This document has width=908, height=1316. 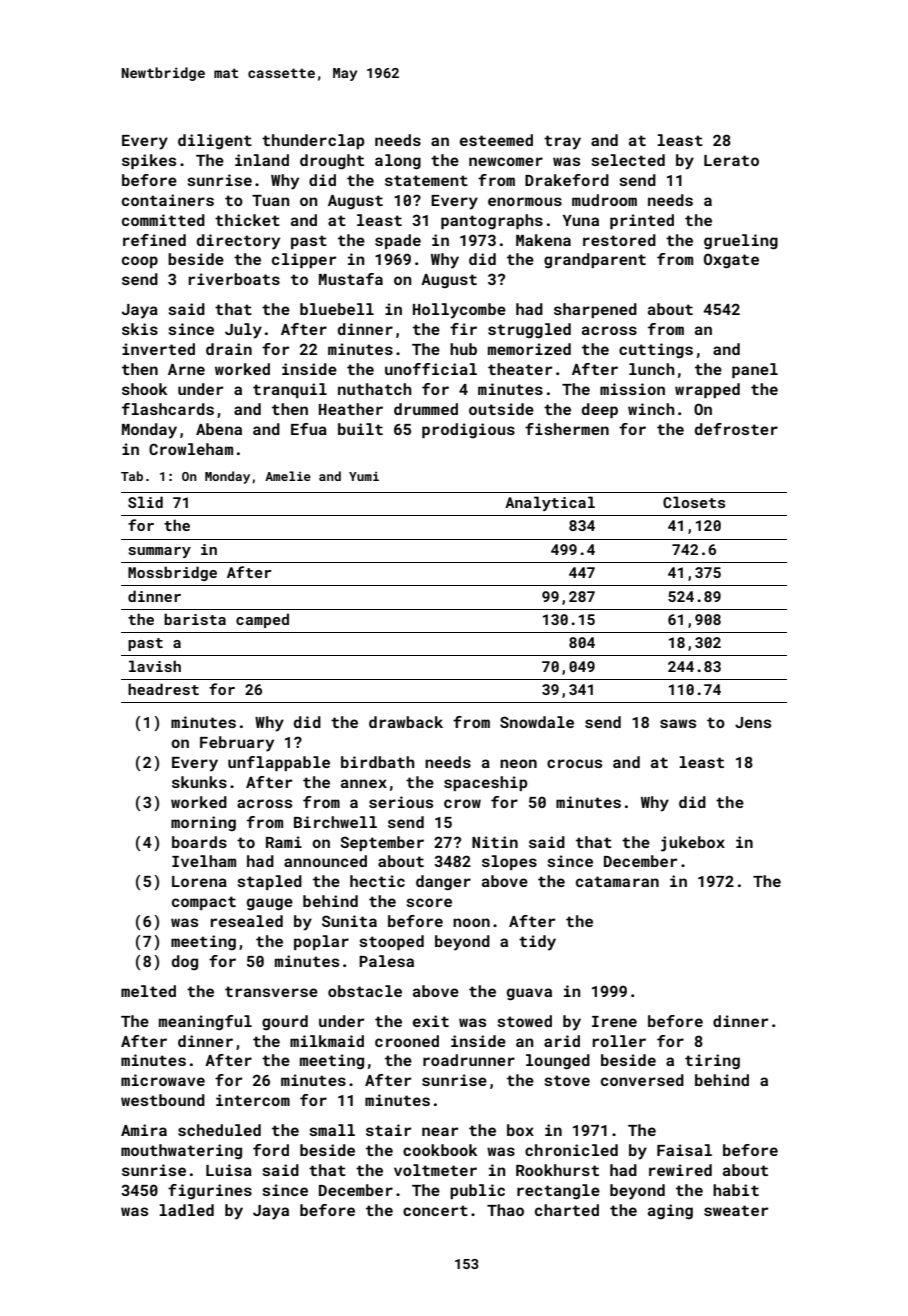 What do you see at coordinates (518, 763) in the document?
I see `neon` at bounding box center [518, 763].
